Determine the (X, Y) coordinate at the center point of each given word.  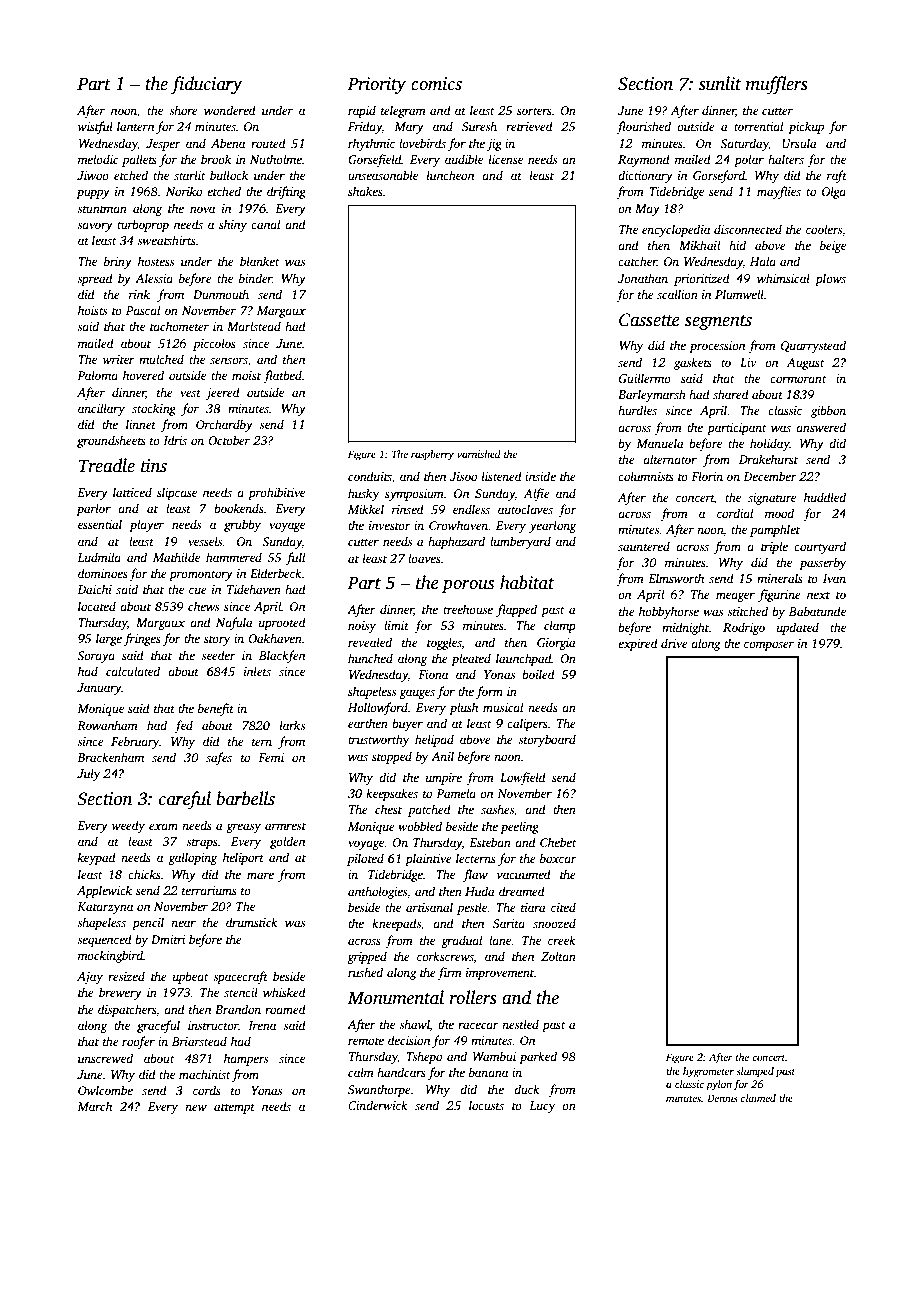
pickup (806, 127)
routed (268, 143)
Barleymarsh (652, 395)
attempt (234, 1108)
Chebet (558, 842)
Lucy (542, 1107)
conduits (370, 476)
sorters (534, 111)
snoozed (554, 923)
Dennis (722, 1098)
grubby (242, 525)
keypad (97, 858)
